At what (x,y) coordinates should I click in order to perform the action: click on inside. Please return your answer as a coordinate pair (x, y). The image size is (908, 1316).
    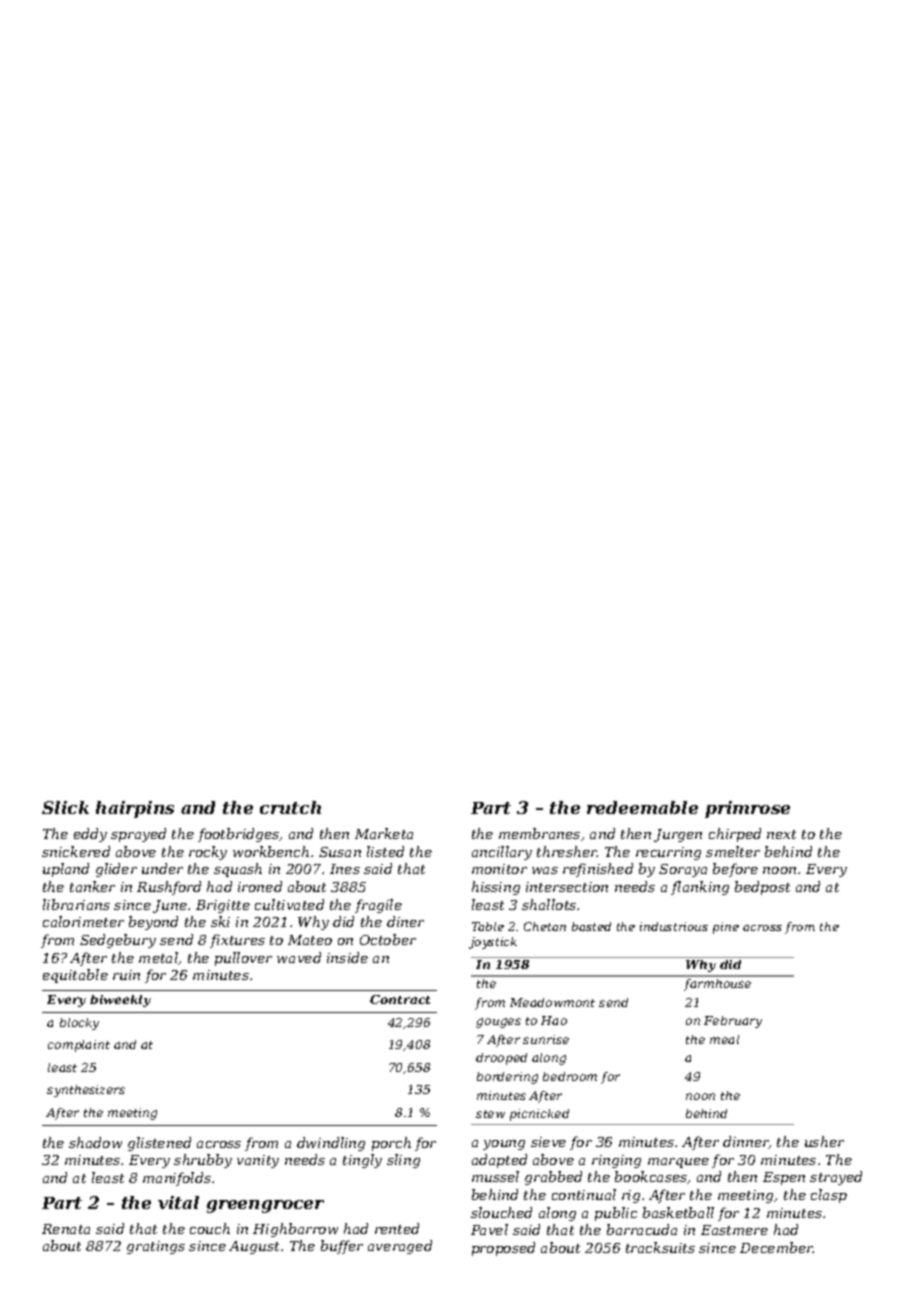
    Looking at the image, I should click on (347, 957).
